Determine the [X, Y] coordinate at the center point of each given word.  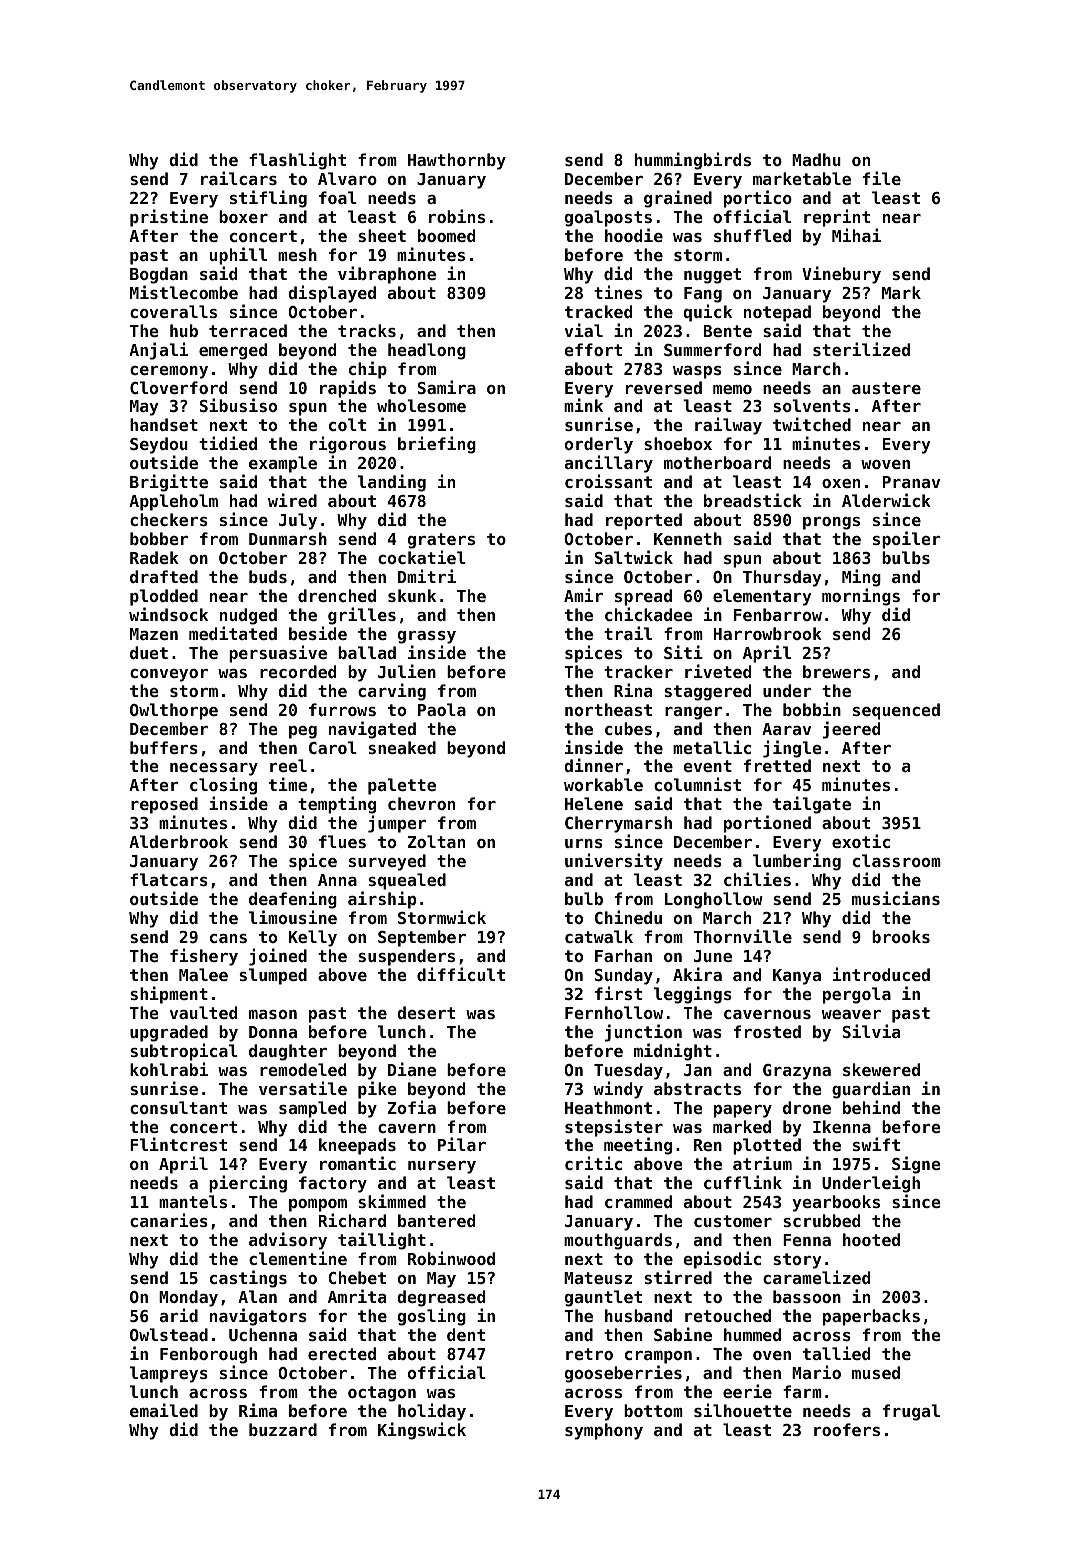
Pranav [911, 482]
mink [583, 405]
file [882, 178]
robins [457, 216]
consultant [178, 1107]
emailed [164, 1410]
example [283, 464]
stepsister [614, 1128]
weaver [851, 1014]
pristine [169, 218]
